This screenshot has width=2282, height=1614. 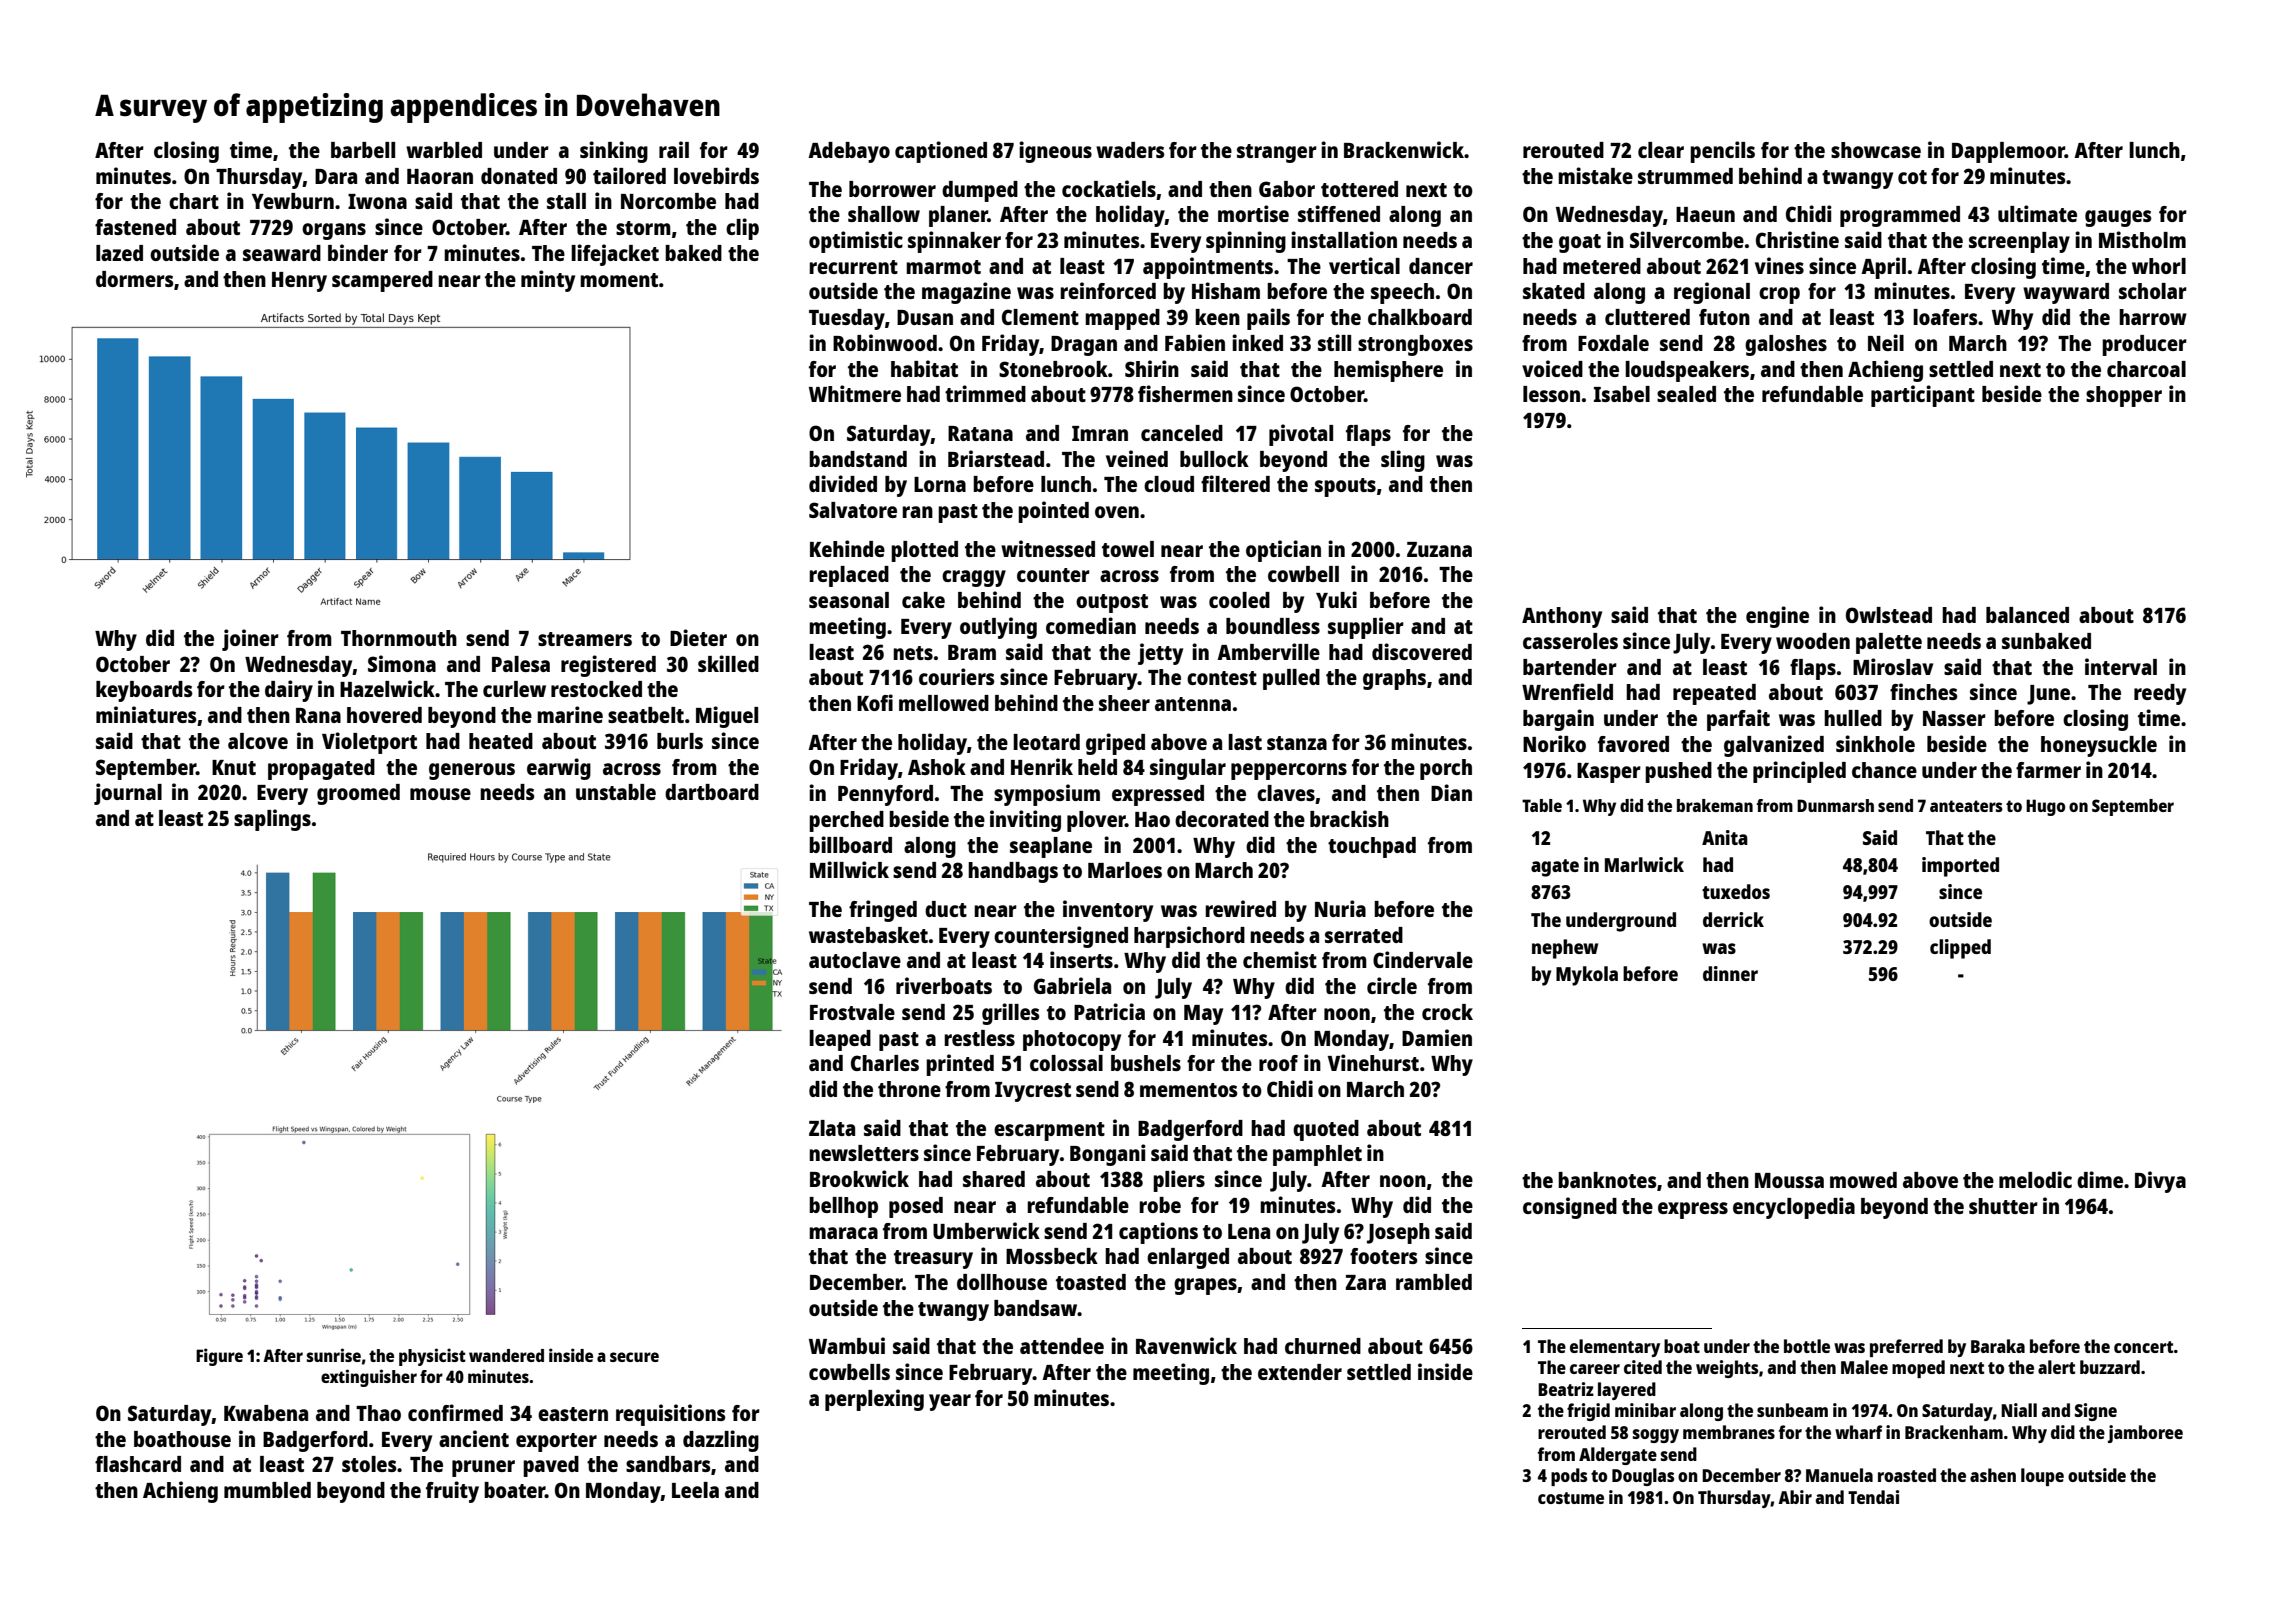 What do you see at coordinates (2045, 807) in the screenshot?
I see `Hugo` at bounding box center [2045, 807].
